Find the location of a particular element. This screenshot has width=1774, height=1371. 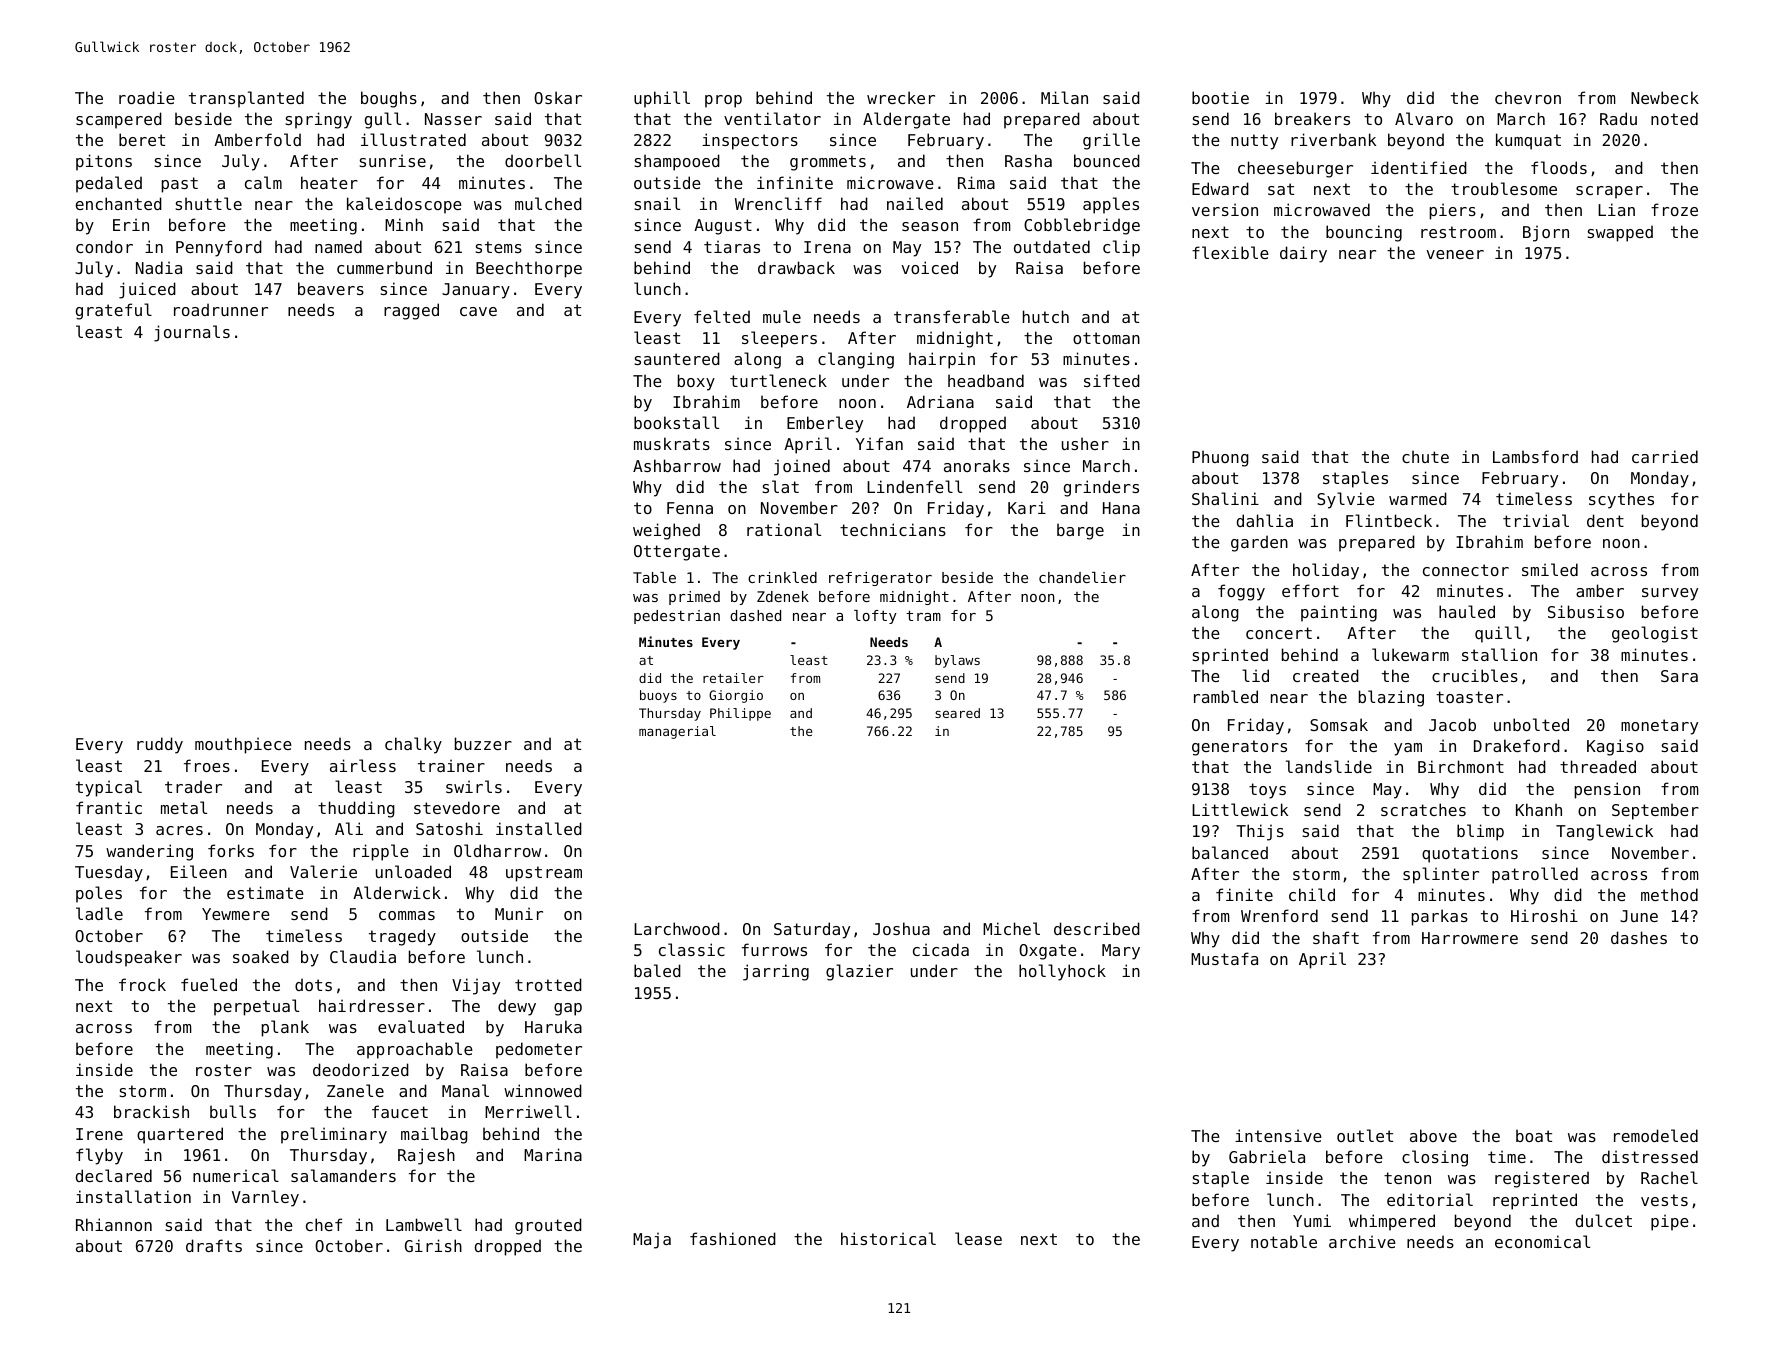

turtleneck is located at coordinates (778, 380).
